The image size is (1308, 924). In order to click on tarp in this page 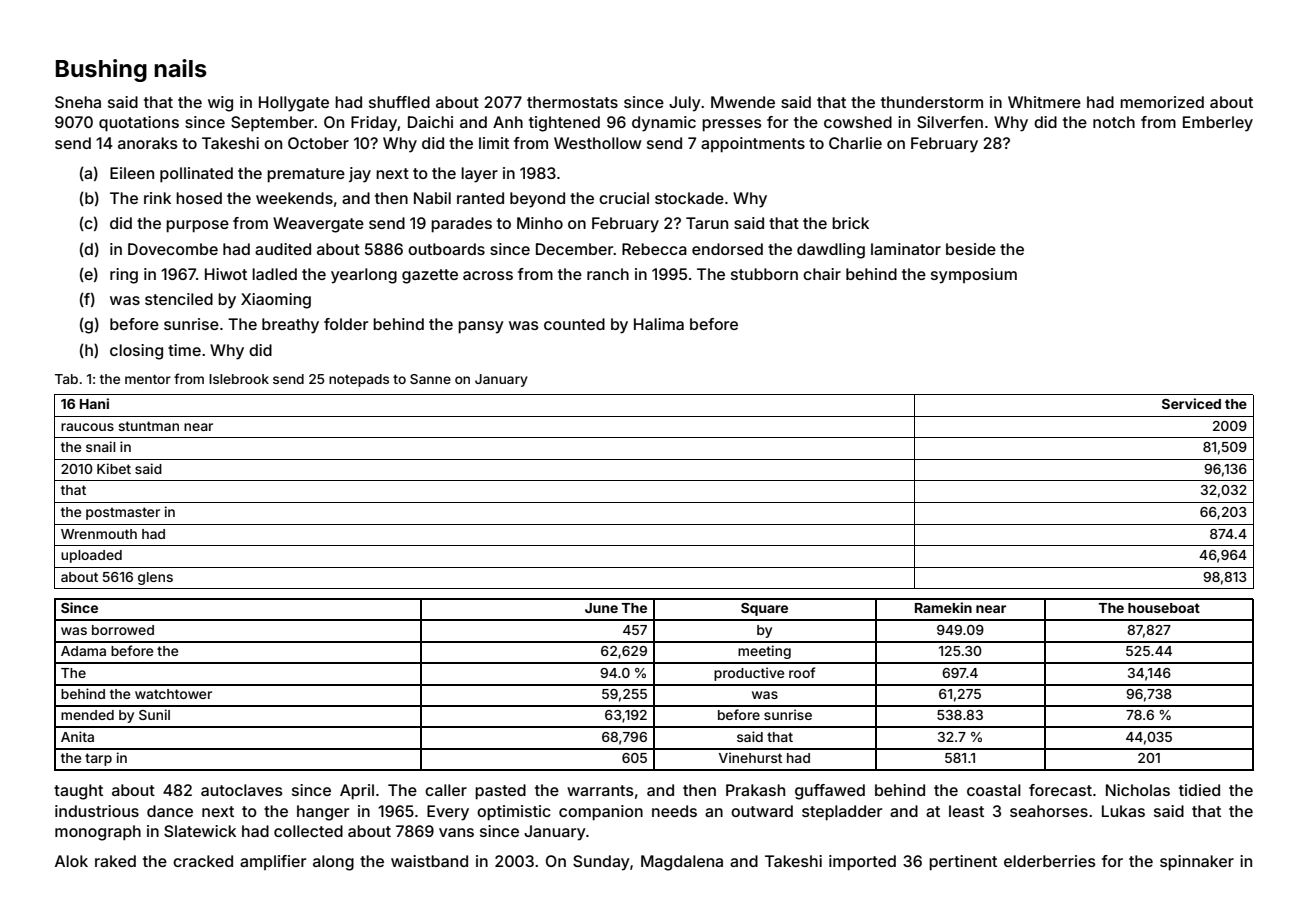, I will do `click(98, 759)`.
